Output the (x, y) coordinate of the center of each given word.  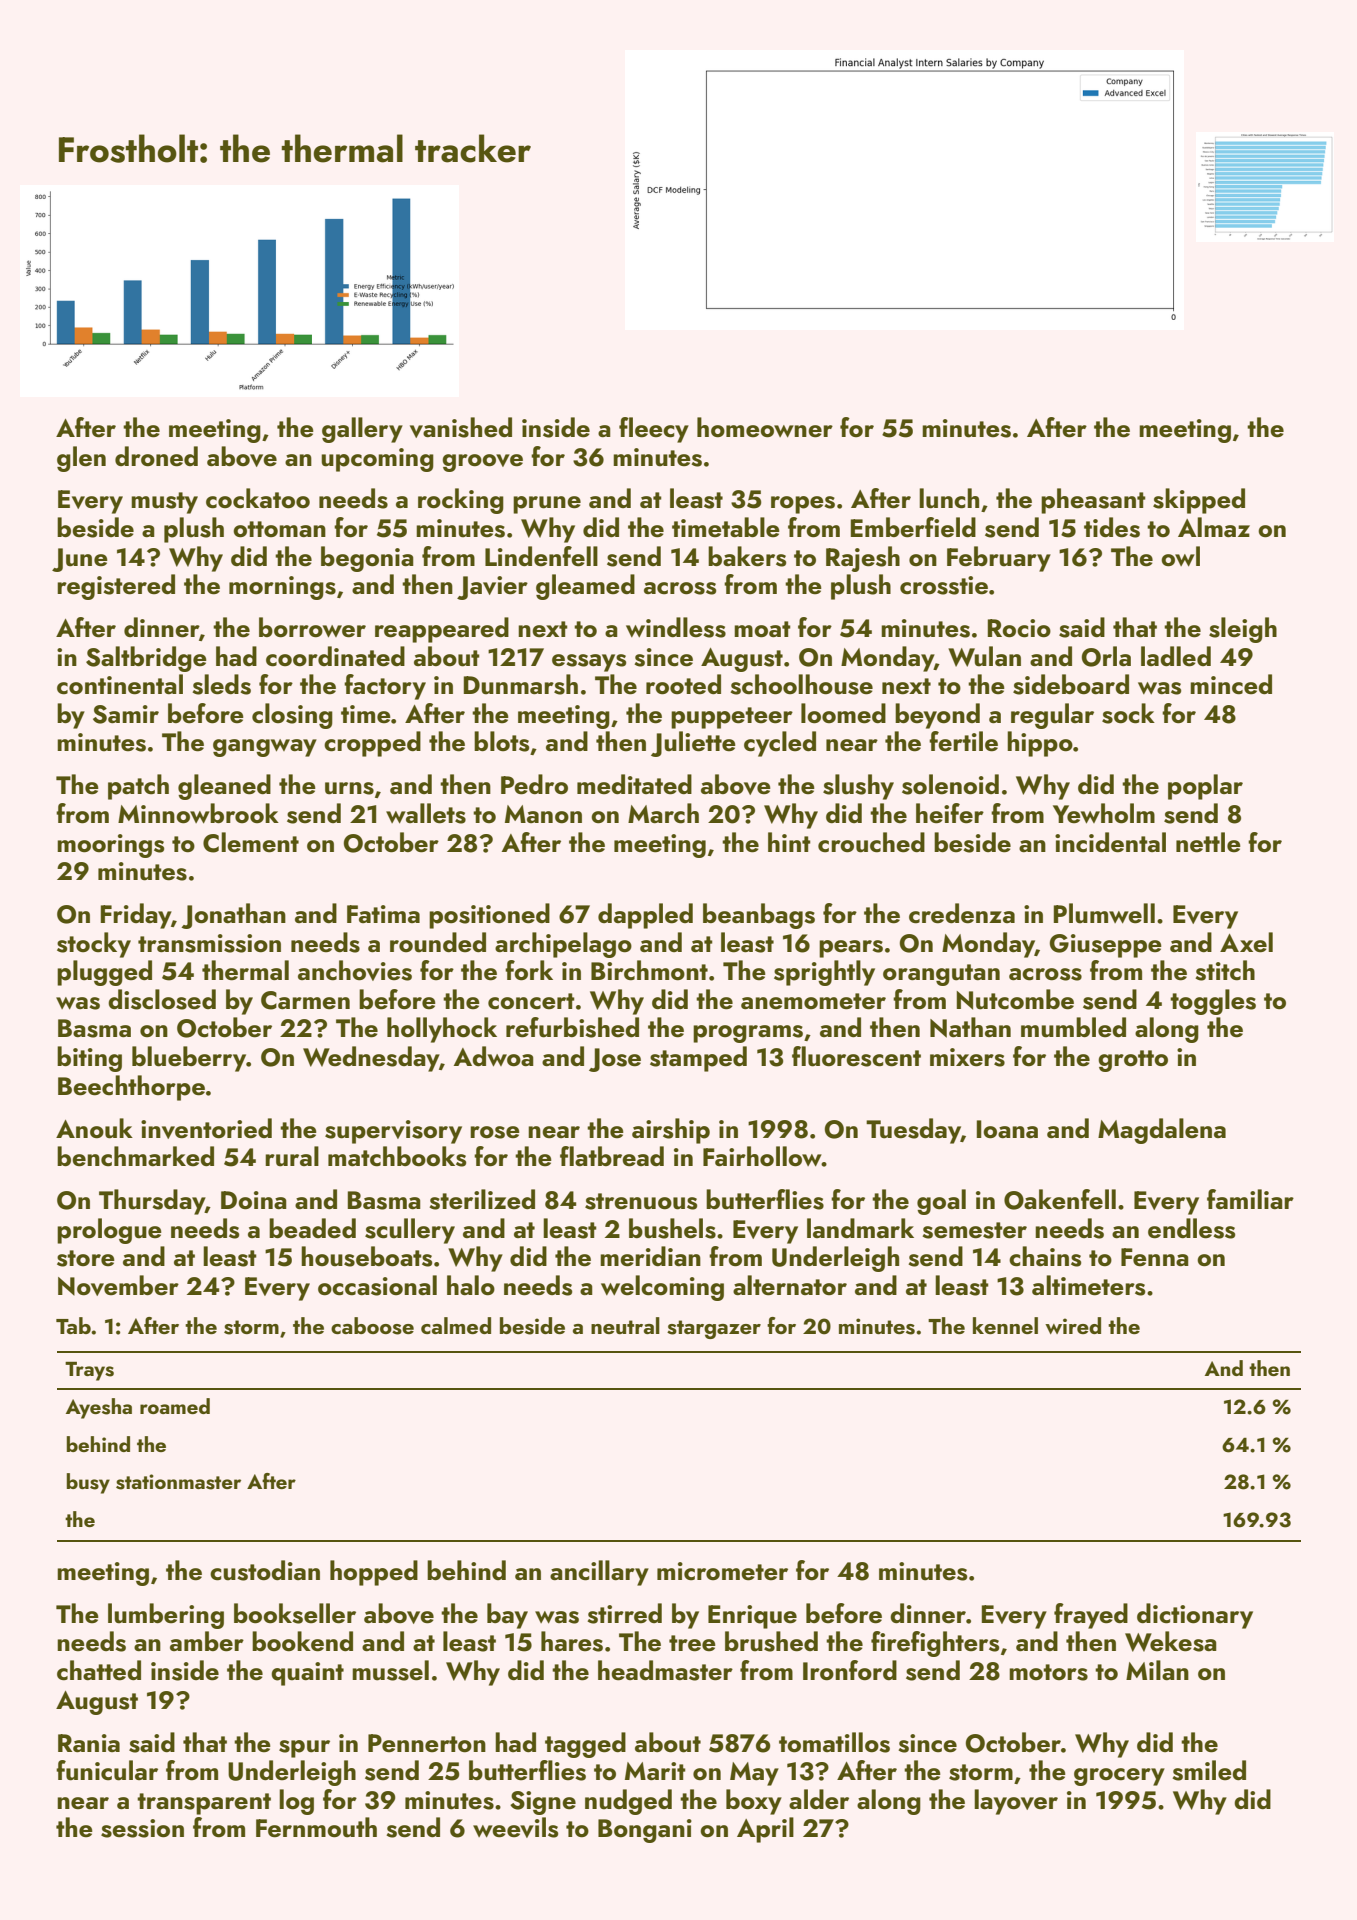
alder (819, 1799)
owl (1180, 556)
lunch (949, 498)
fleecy (654, 430)
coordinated (335, 656)
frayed (1091, 1616)
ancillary (599, 1573)
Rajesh (863, 559)
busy (88, 1483)
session (142, 1828)
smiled (1209, 1770)
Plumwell (1104, 913)
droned (156, 456)
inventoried (206, 1128)
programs (748, 1034)
